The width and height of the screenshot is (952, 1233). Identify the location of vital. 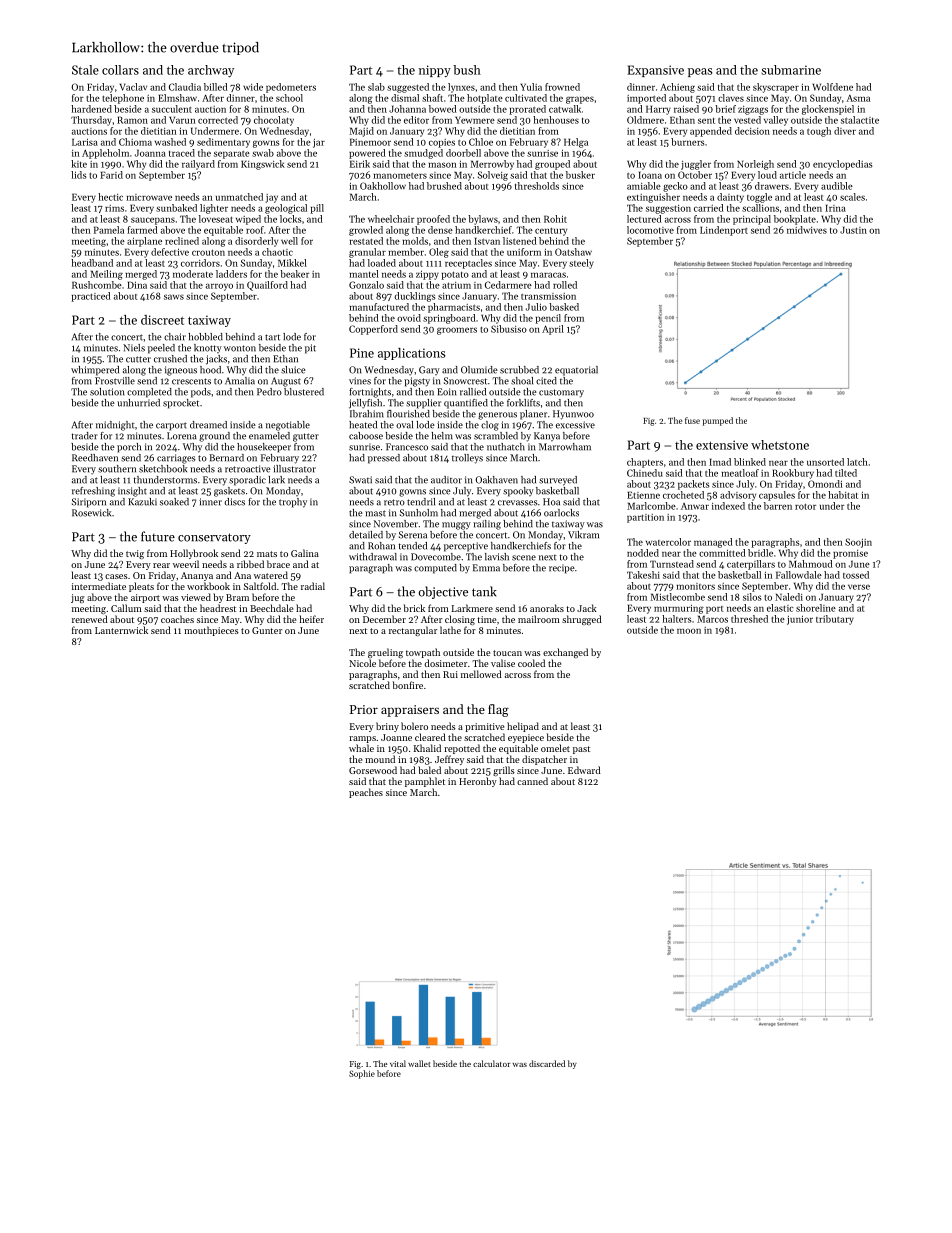
(398, 1063).
